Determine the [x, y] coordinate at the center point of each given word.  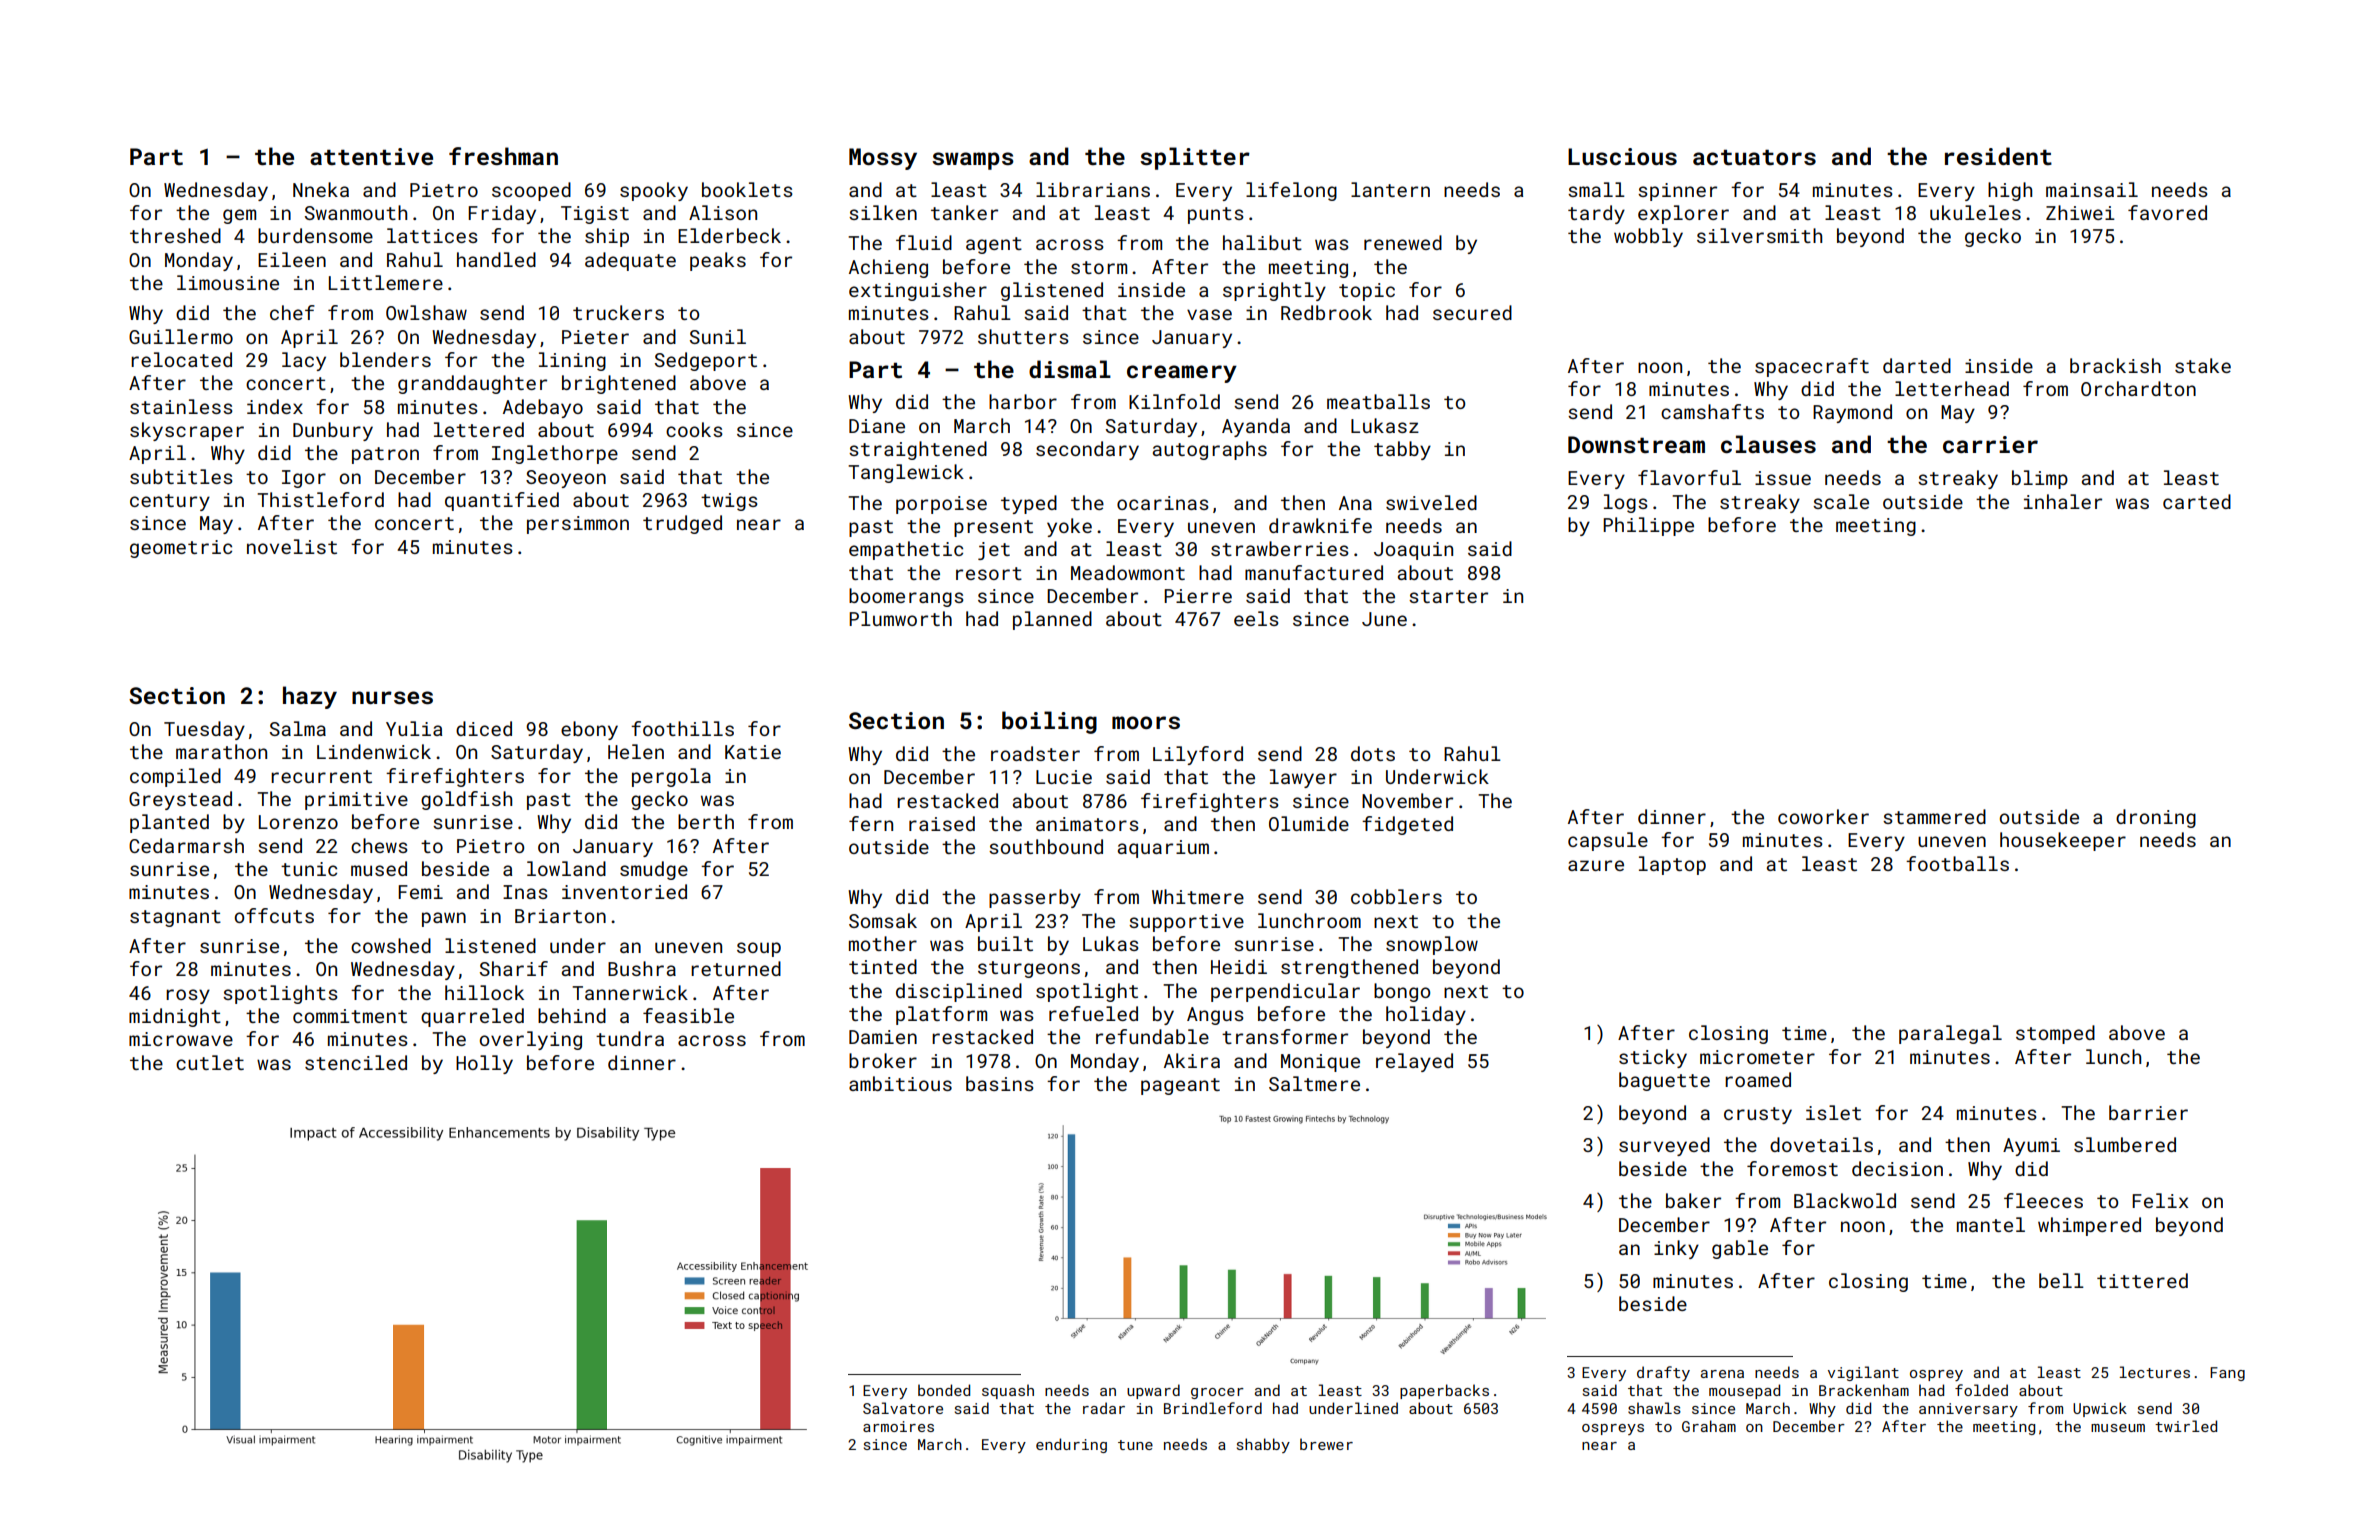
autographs [1210, 450]
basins [1000, 1083]
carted [2197, 501]
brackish [2115, 365]
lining [572, 361]
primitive [356, 801]
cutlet [210, 1062]
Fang [2227, 1374]
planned [1052, 620]
